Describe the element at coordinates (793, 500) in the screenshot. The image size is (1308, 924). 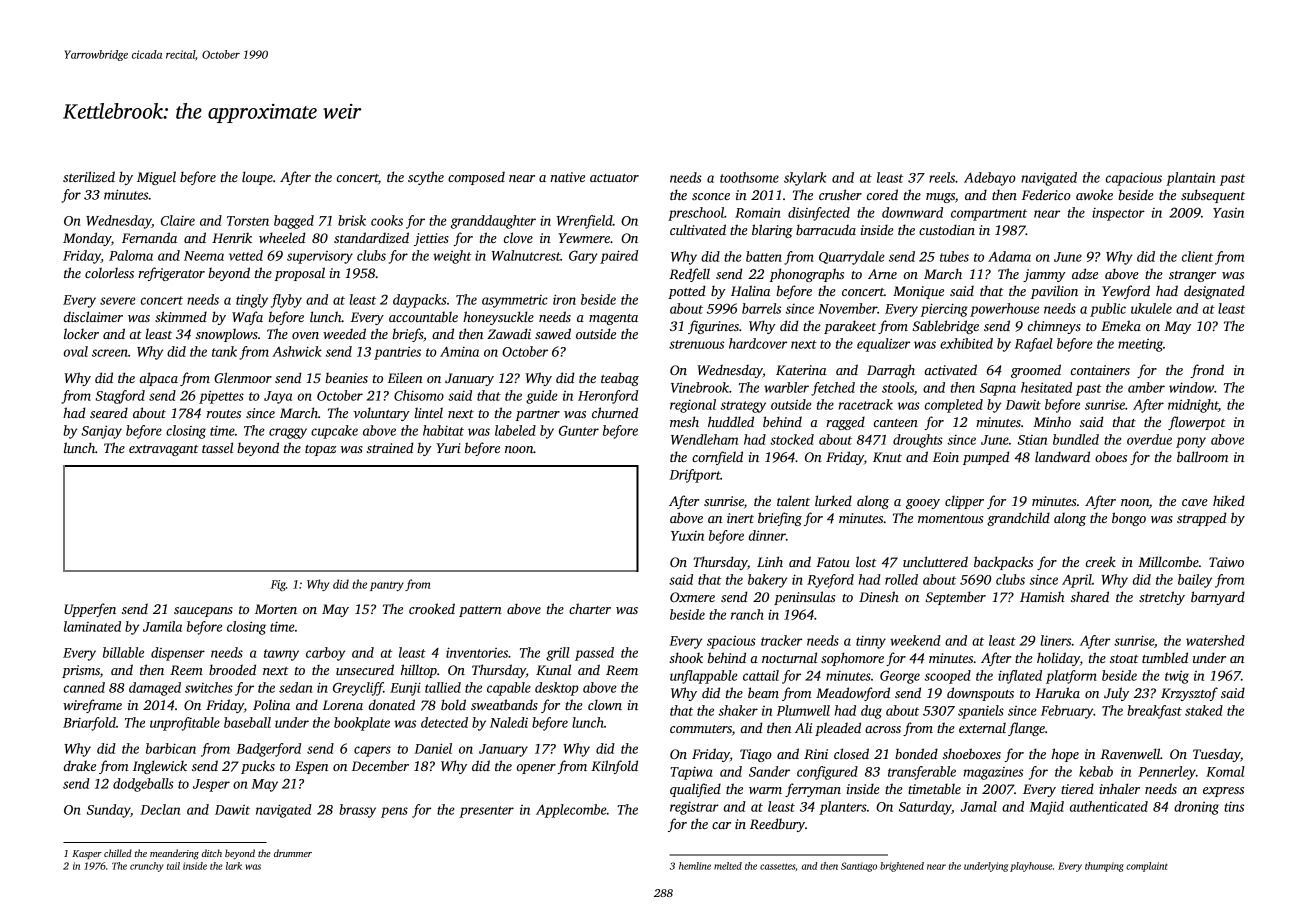
I see `talent` at that location.
